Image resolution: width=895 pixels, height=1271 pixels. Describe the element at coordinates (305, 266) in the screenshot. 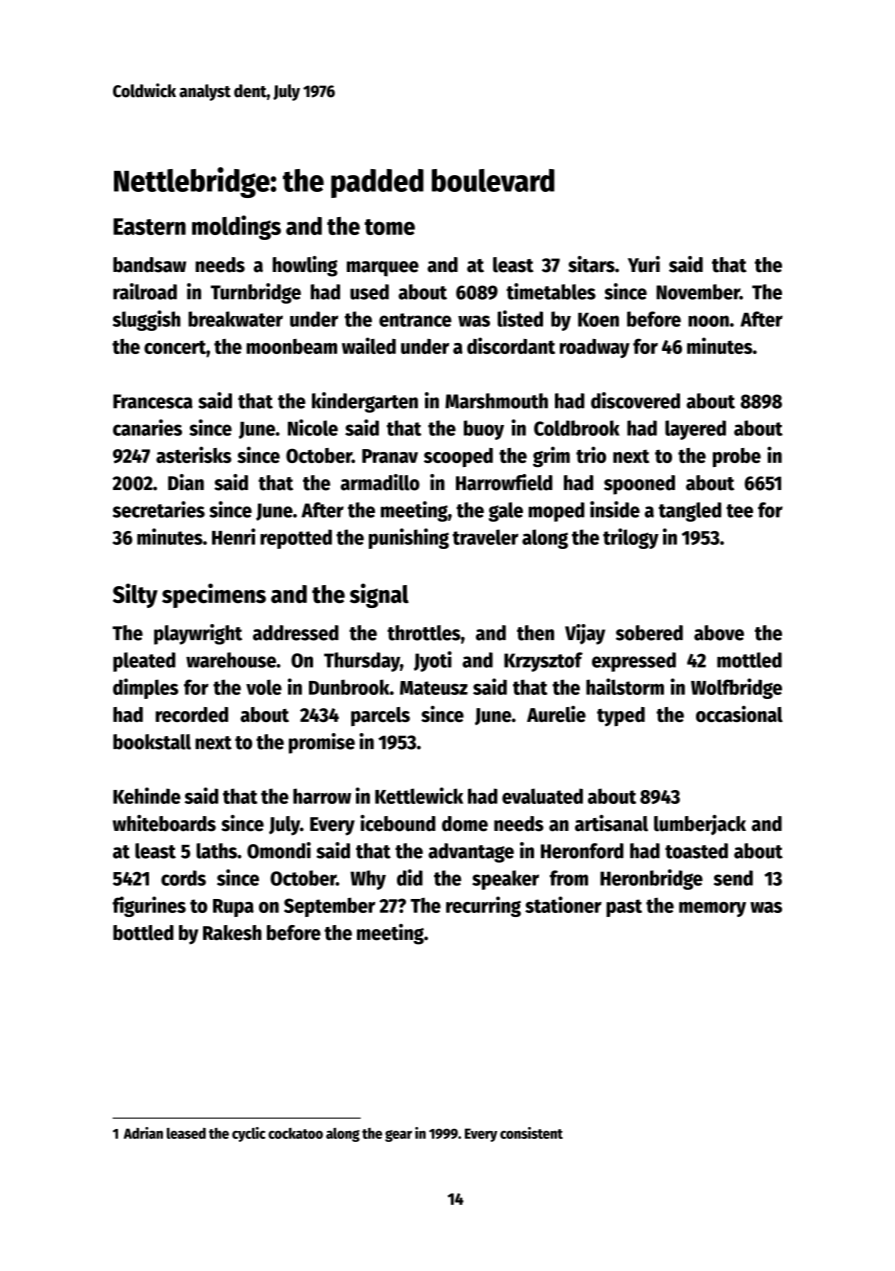

I see `howling` at that location.
